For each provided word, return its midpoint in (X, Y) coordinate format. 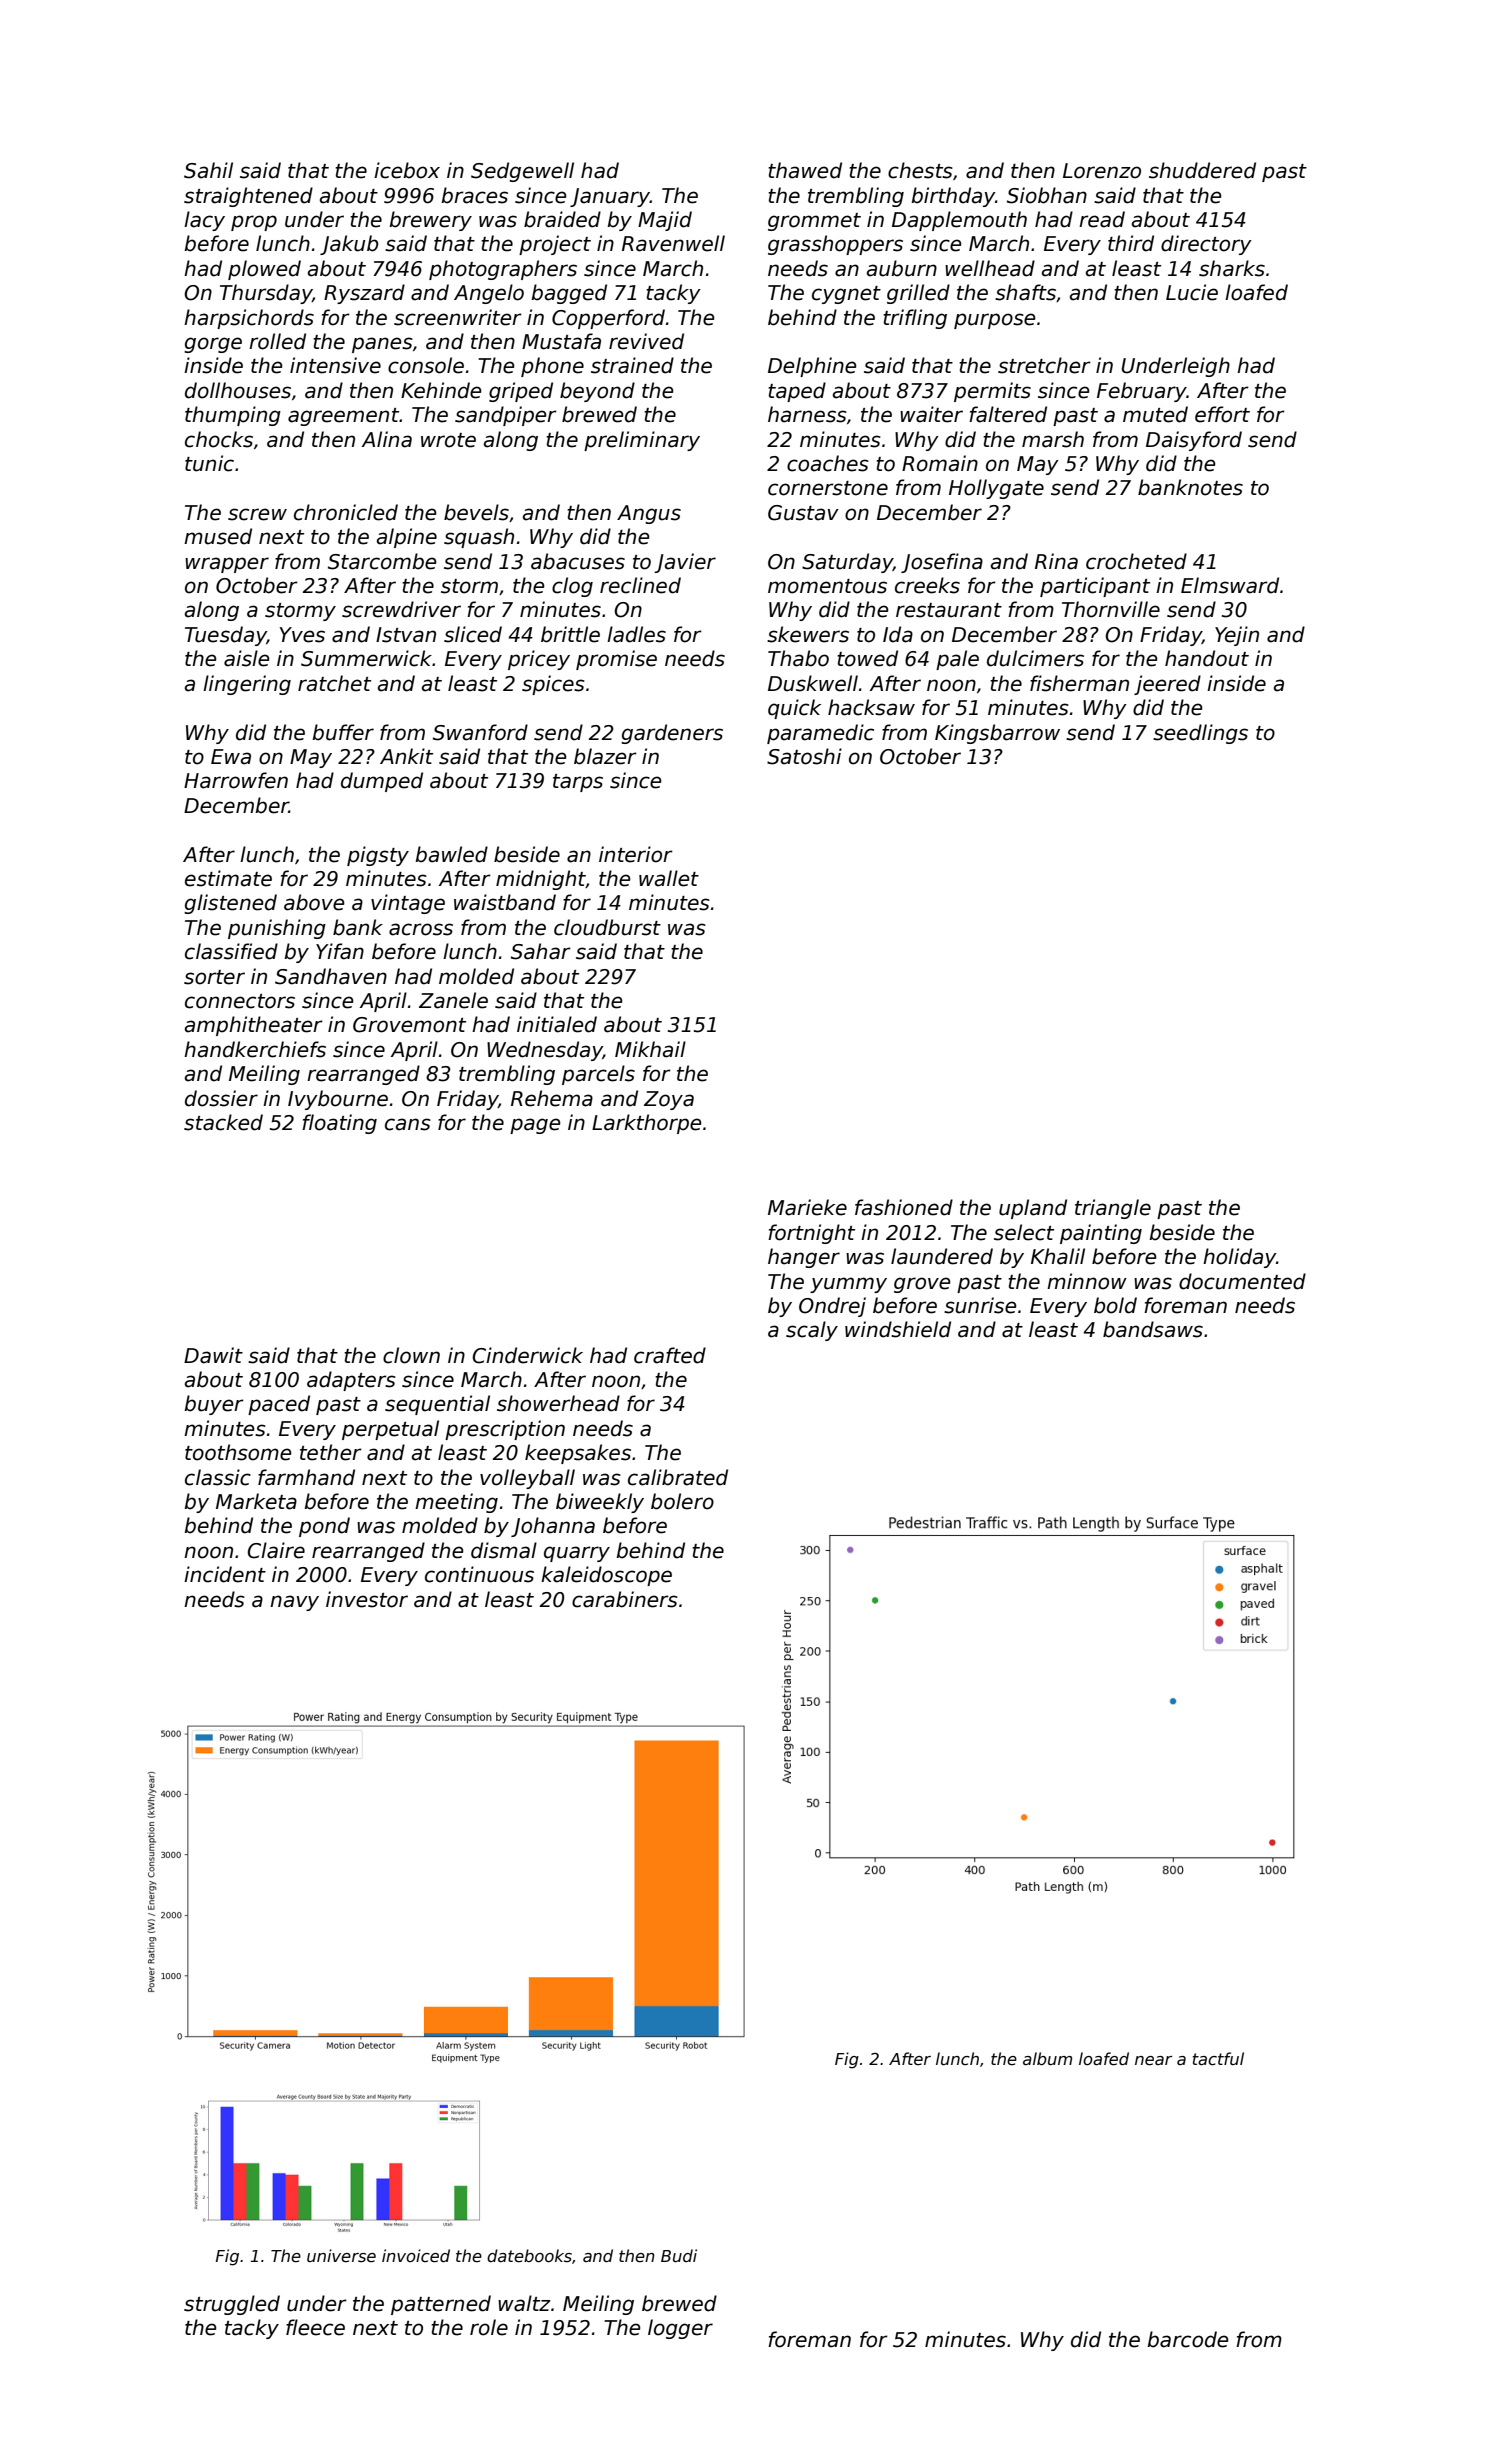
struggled (232, 2305)
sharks (1232, 268)
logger (680, 2329)
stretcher (1044, 365)
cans (408, 1124)
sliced (473, 634)
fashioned (904, 1207)
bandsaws (1153, 1329)
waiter (931, 414)
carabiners (625, 1599)
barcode (1188, 2339)
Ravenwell (673, 243)
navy (294, 1603)
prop (254, 223)
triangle (1113, 1209)
